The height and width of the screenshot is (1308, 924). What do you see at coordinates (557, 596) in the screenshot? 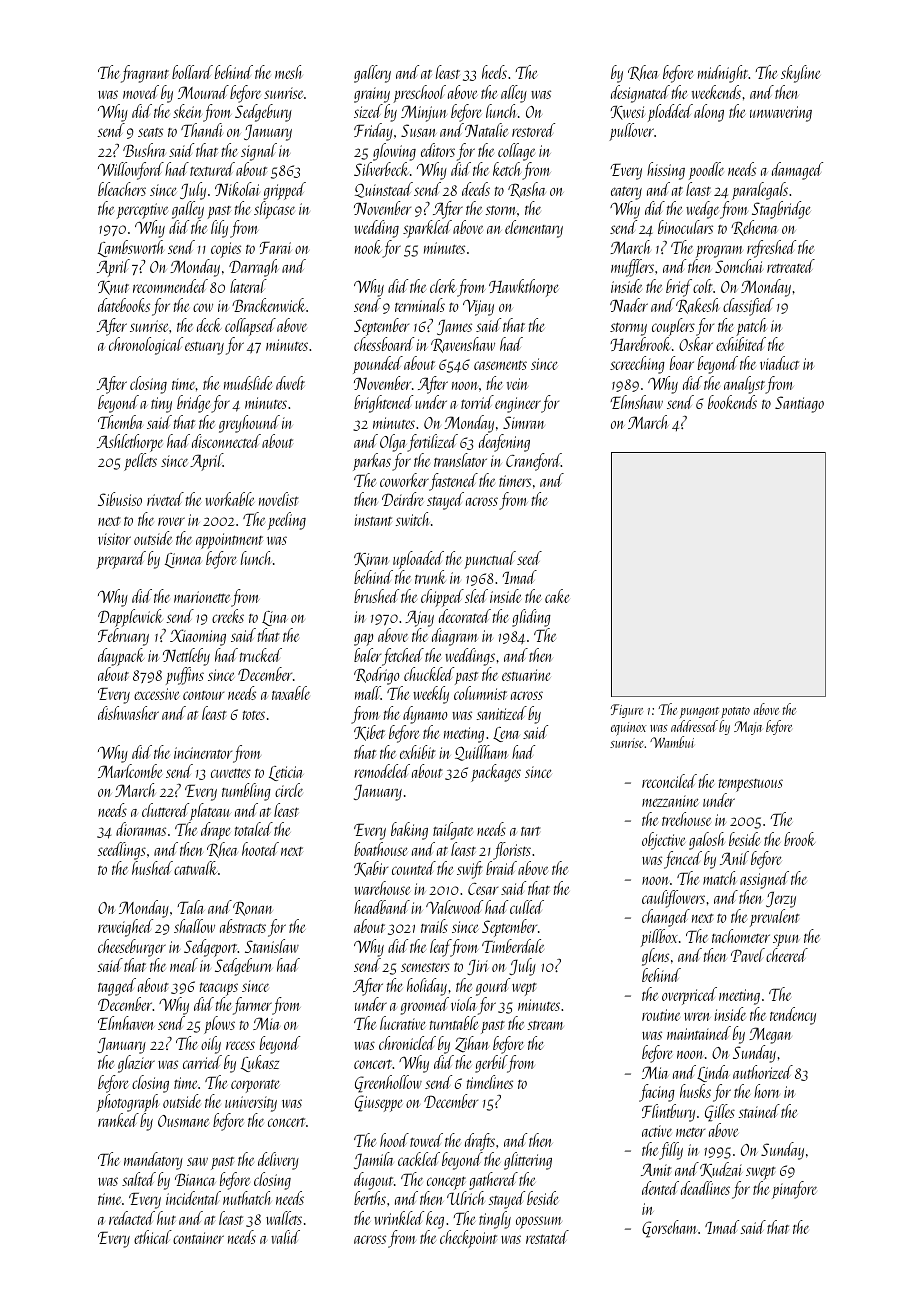
I see `cake` at bounding box center [557, 596].
